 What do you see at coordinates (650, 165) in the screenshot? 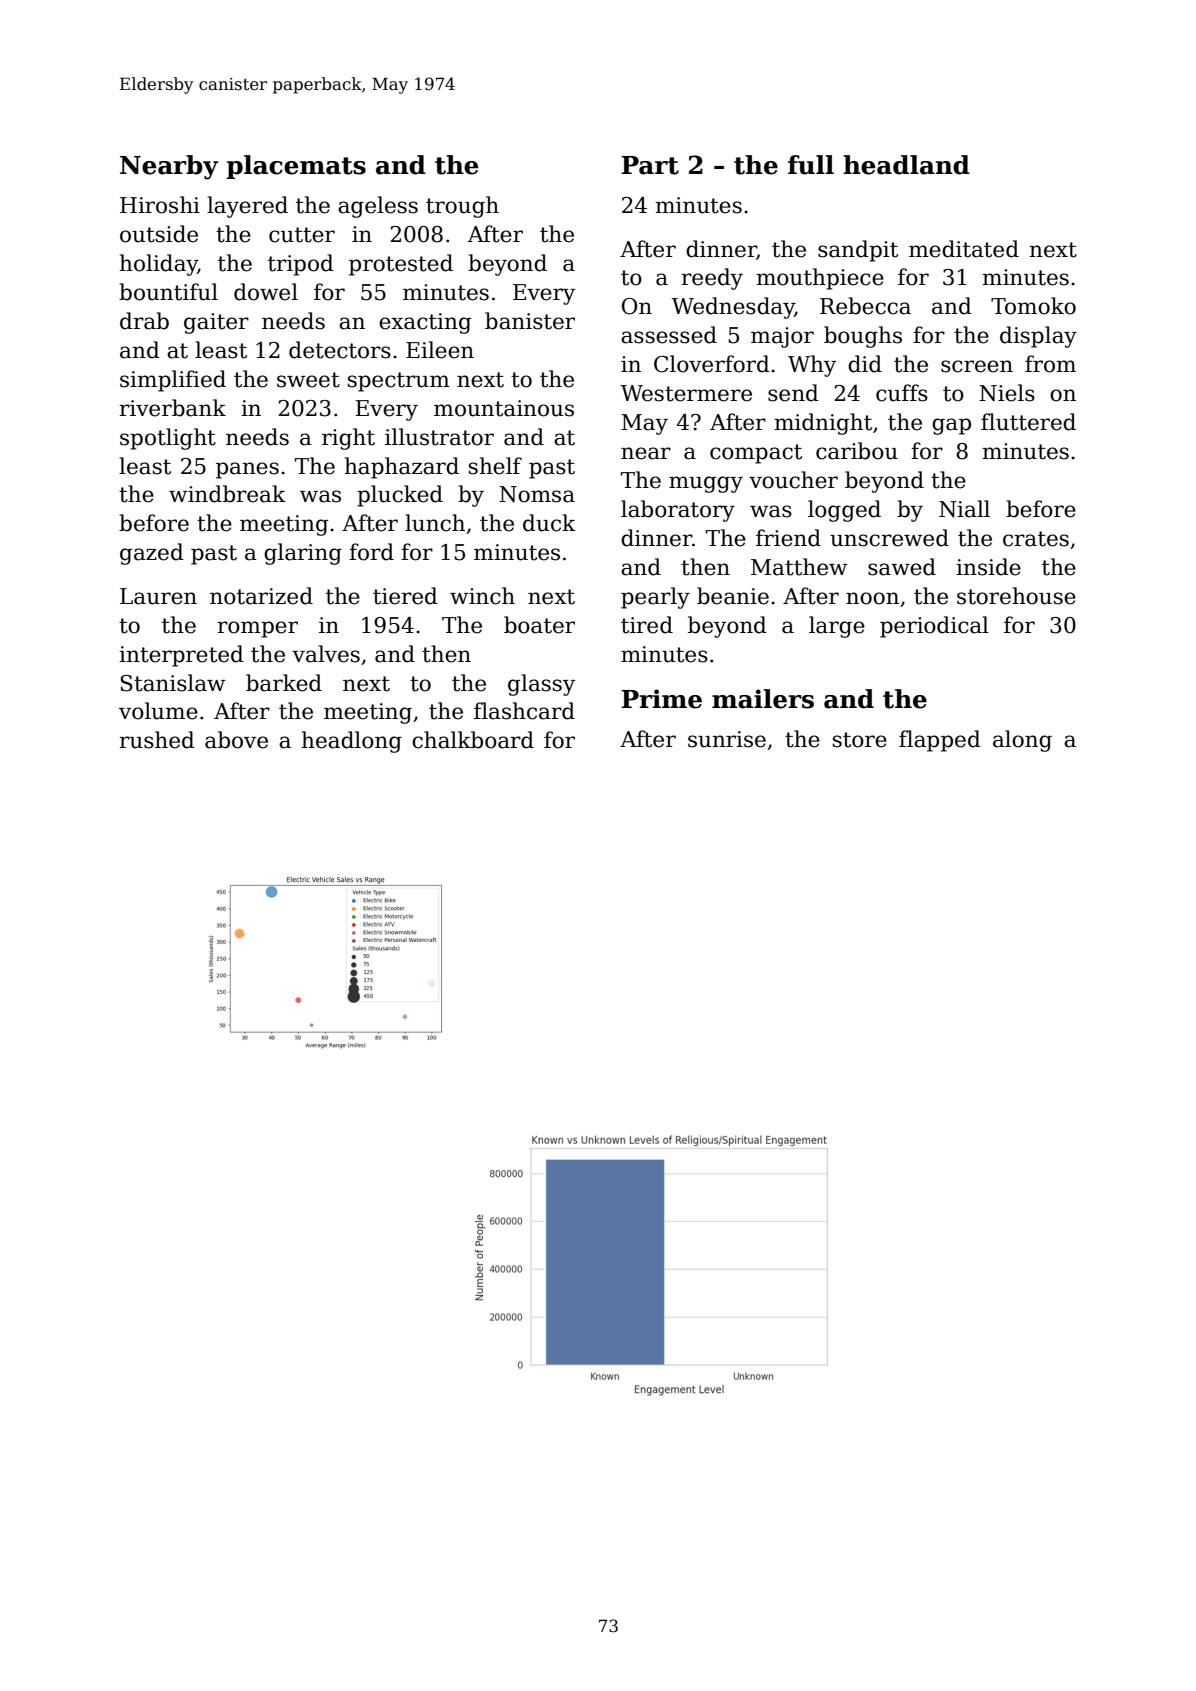
I see `Part` at bounding box center [650, 165].
